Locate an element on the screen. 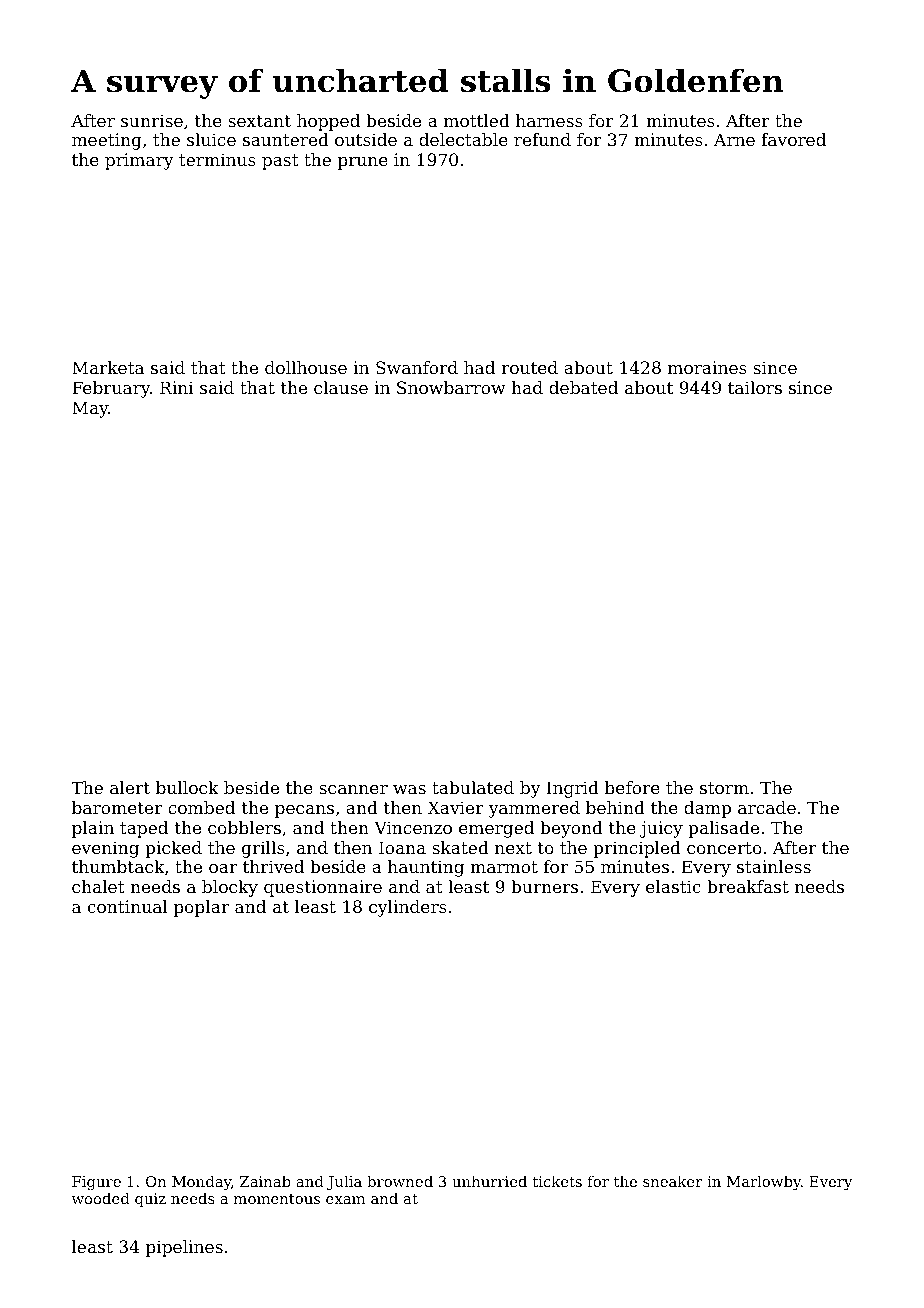 The height and width of the screenshot is (1308, 924). Monday is located at coordinates (201, 1183).
